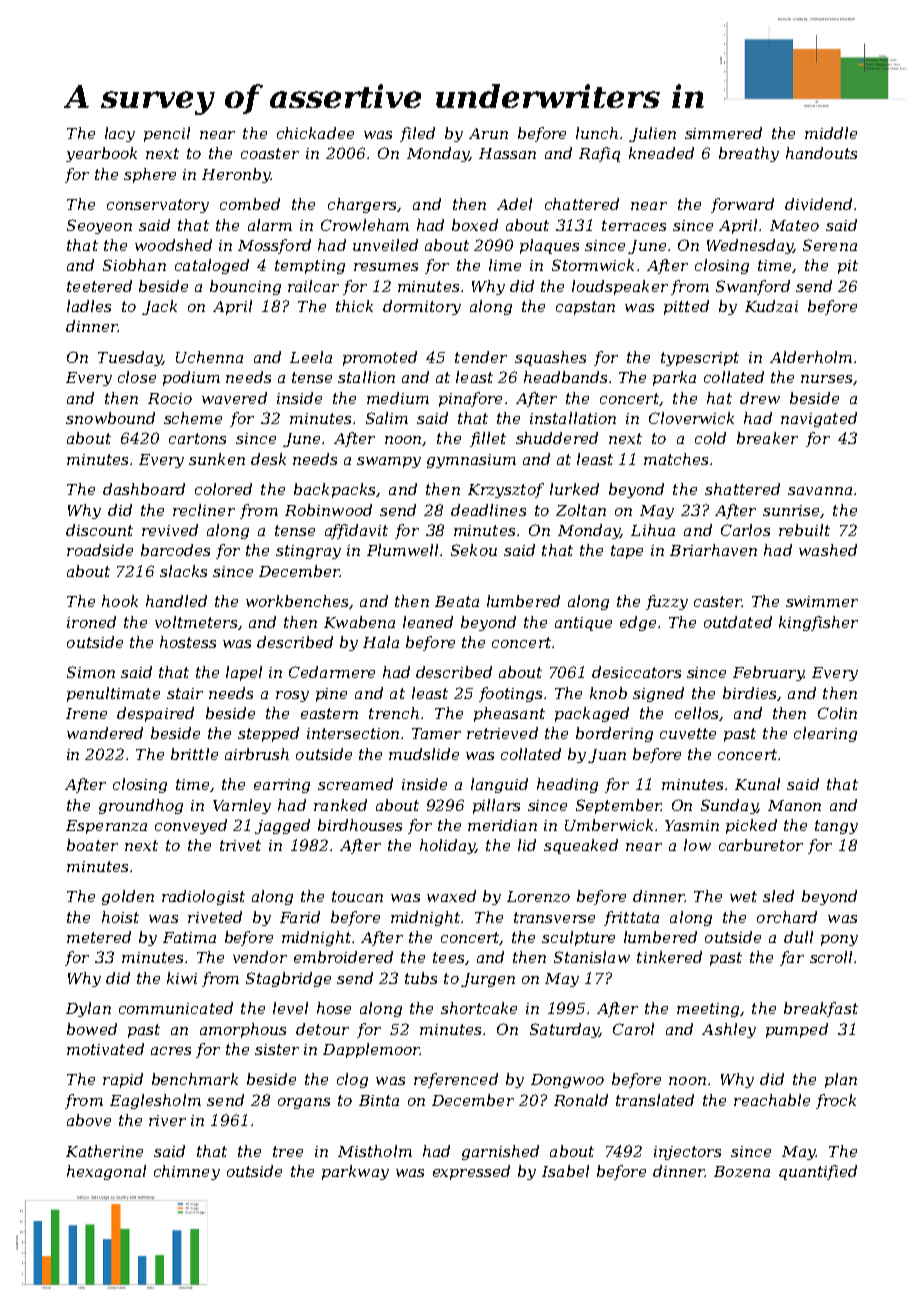  I want to click on filed, so click(417, 134).
